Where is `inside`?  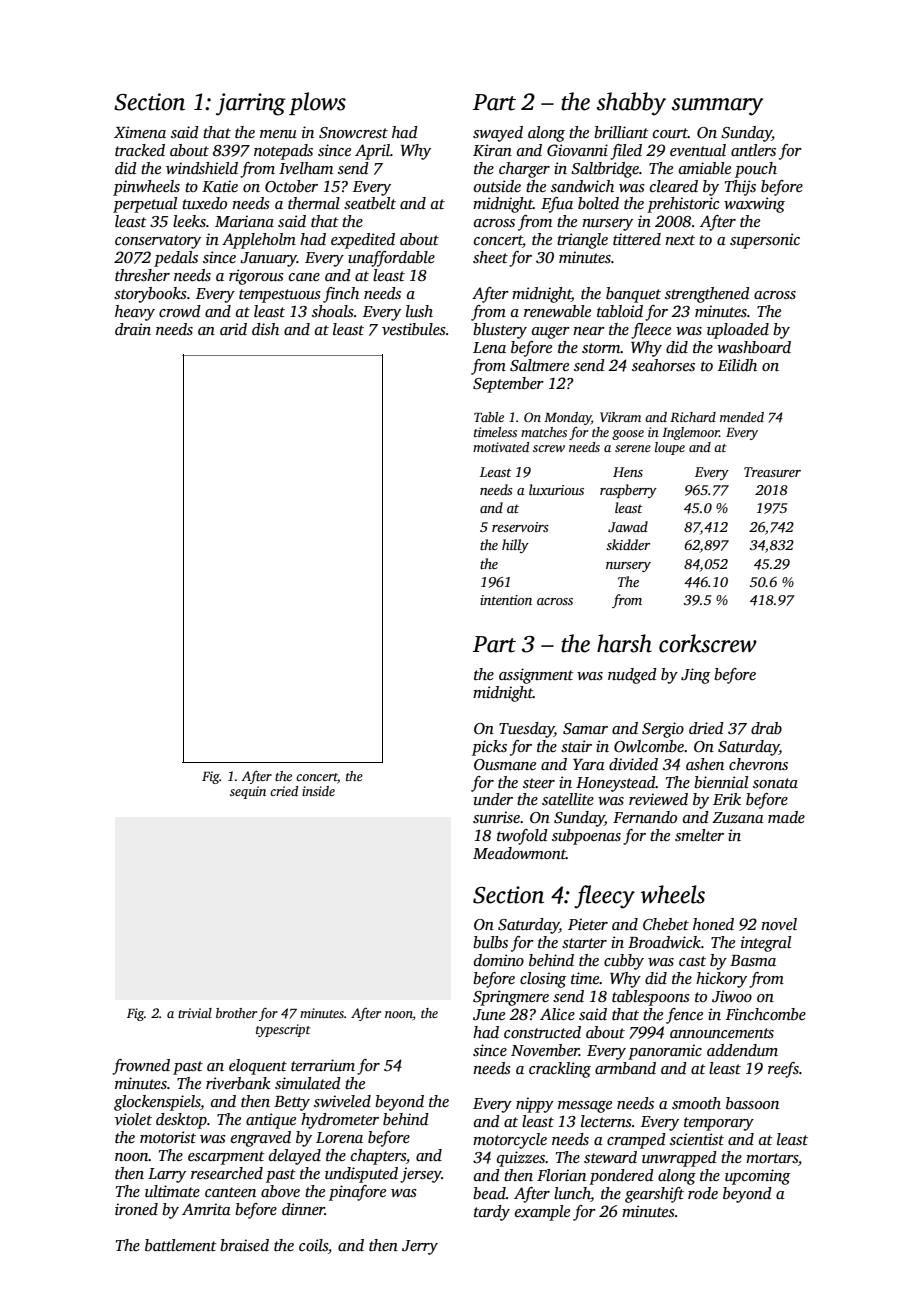
inside is located at coordinates (318, 791).
